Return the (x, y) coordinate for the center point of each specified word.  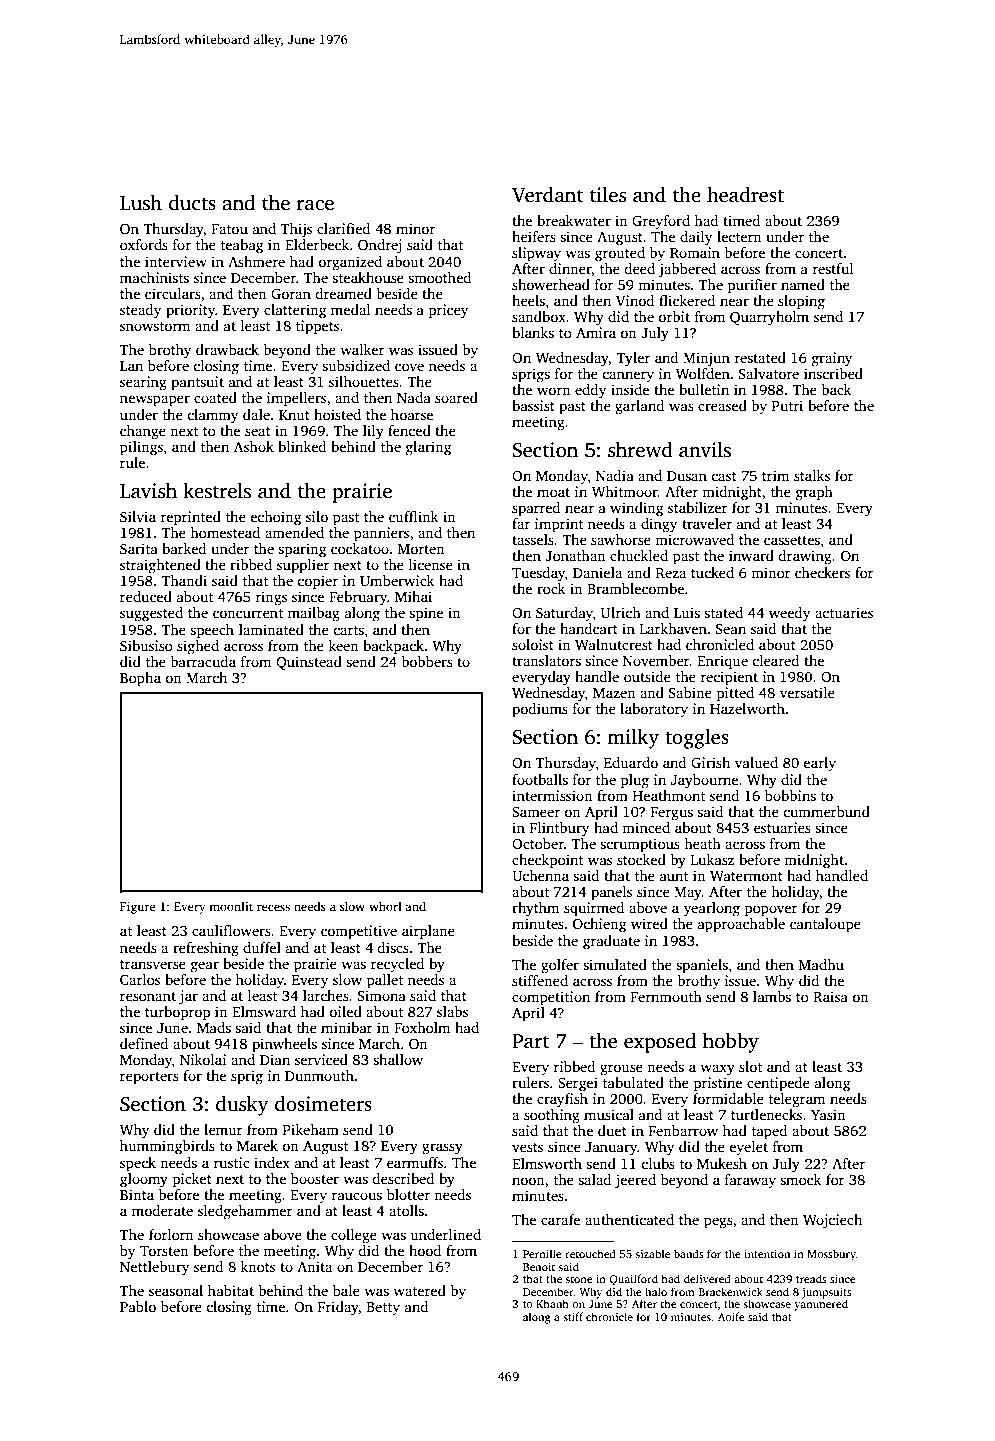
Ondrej (380, 246)
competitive (359, 932)
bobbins (790, 795)
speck (138, 1164)
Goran (291, 293)
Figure (137, 908)
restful (833, 268)
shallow (398, 1059)
